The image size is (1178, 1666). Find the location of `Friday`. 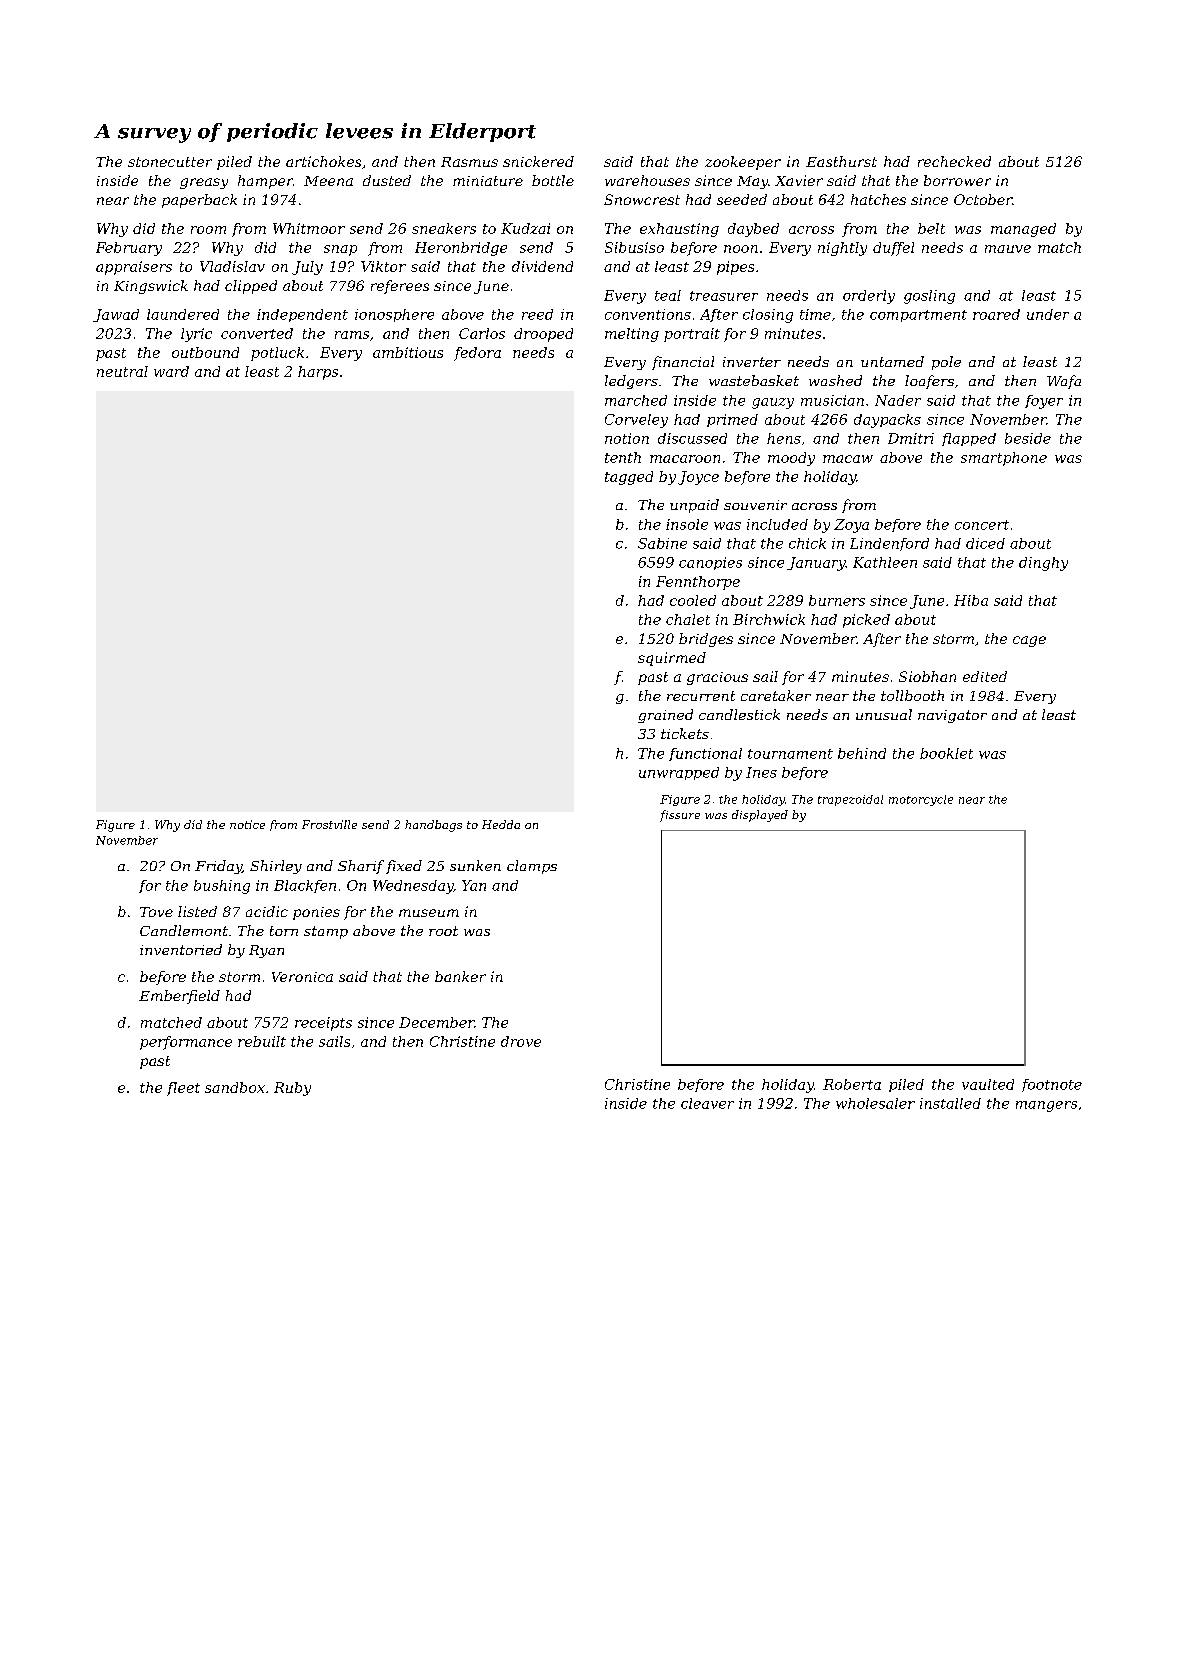

Friday is located at coordinates (218, 867).
